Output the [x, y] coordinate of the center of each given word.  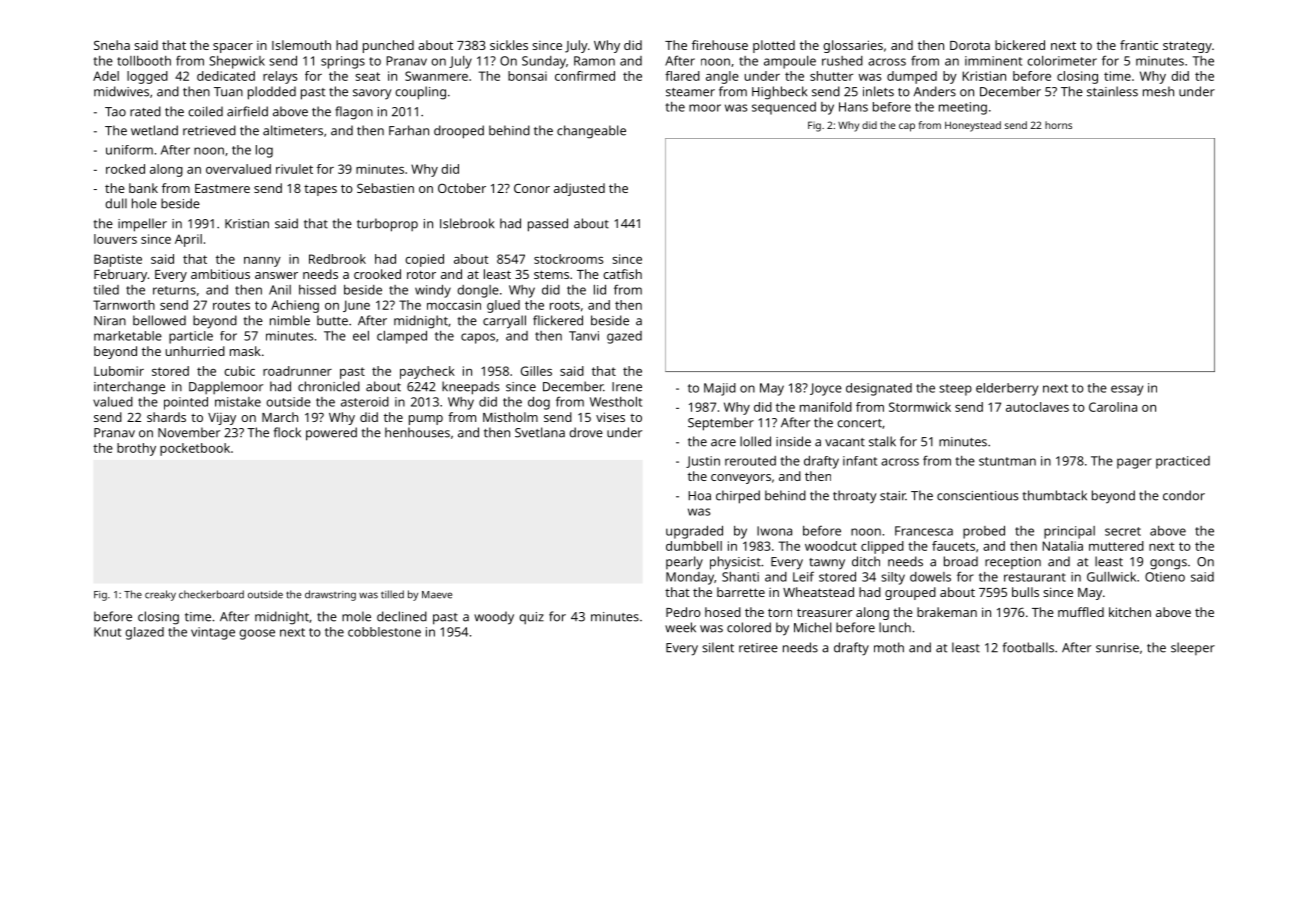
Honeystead [973, 126]
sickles [509, 45]
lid [600, 290]
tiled [106, 290]
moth [889, 647]
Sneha [112, 45]
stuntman [1007, 461]
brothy [136, 449]
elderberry [1007, 389]
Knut [107, 632]
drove [586, 432]
